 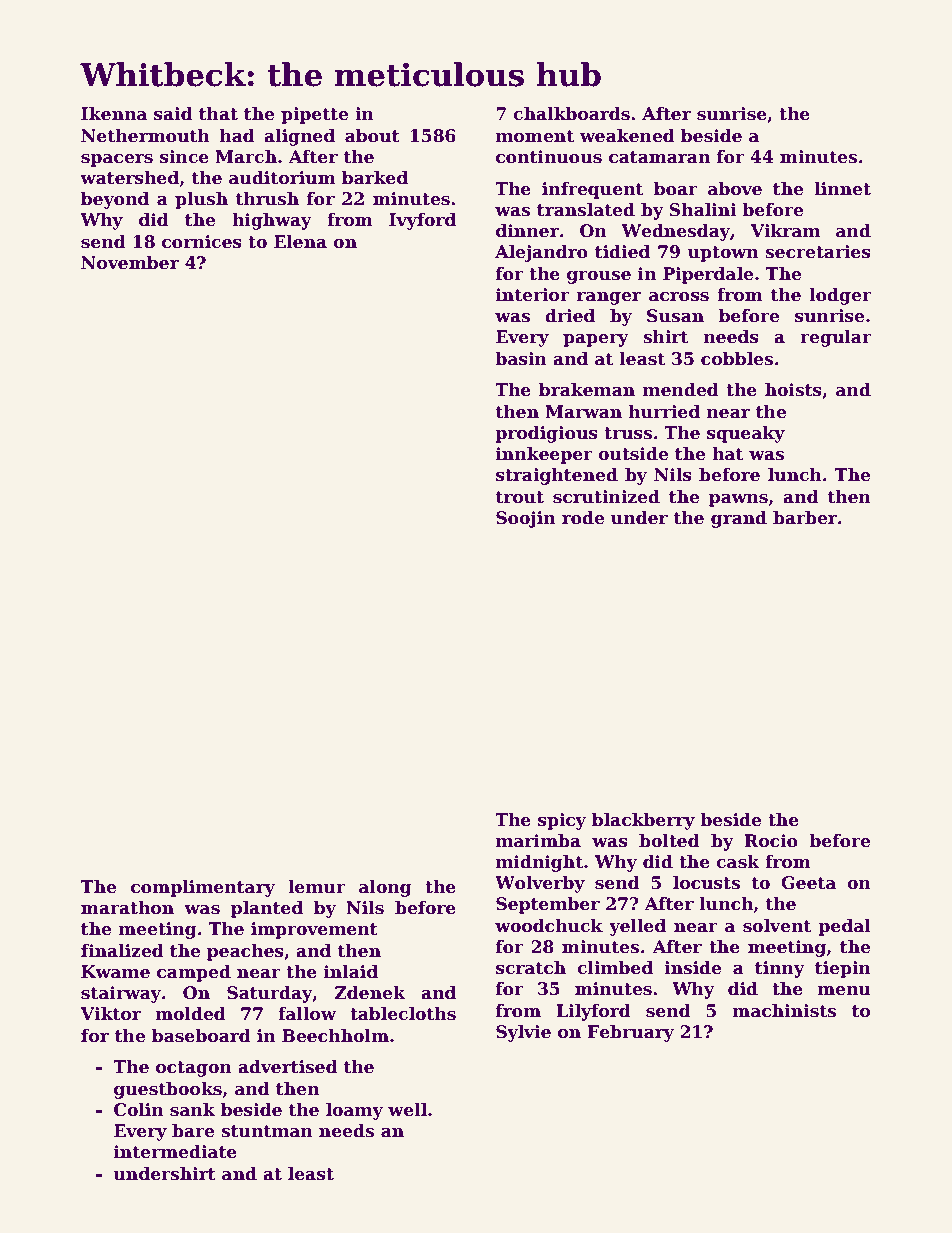 I want to click on marimba, so click(x=538, y=841).
